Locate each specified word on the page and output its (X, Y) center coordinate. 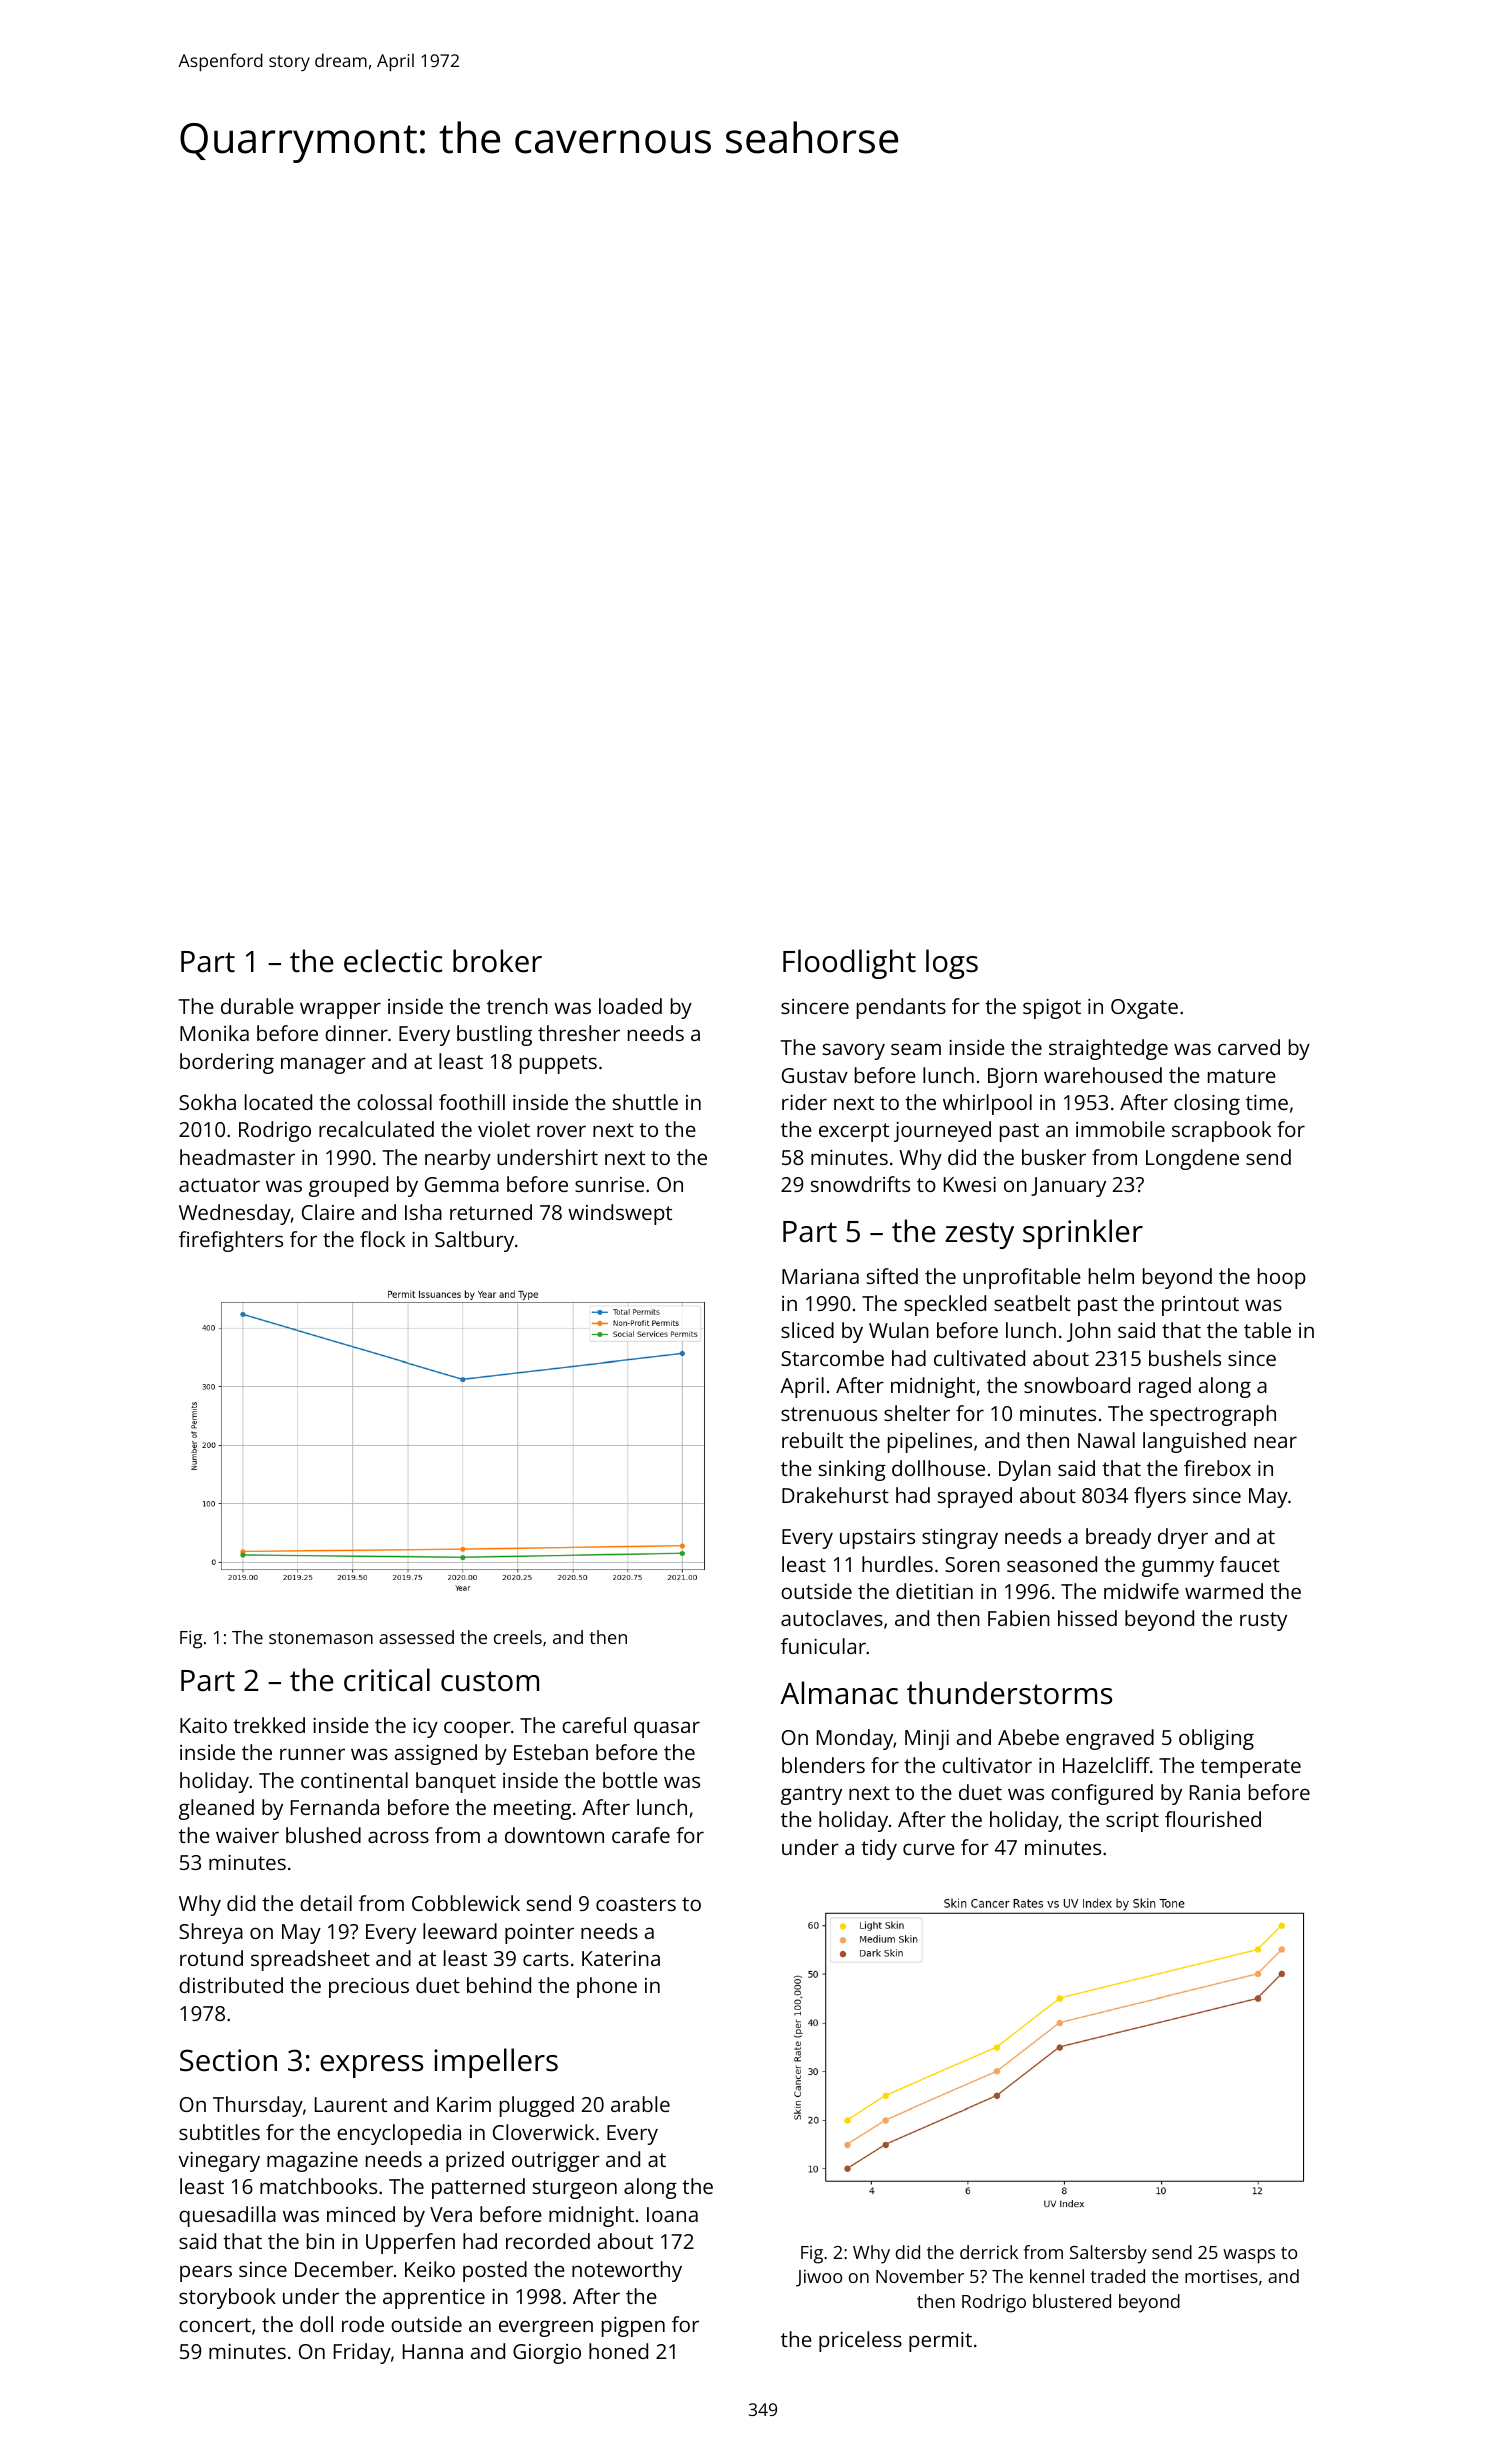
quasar (667, 1729)
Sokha (207, 1102)
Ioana (672, 2214)
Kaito (203, 1725)
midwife (1141, 1591)
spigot (1052, 1009)
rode (363, 2324)
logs (952, 964)
